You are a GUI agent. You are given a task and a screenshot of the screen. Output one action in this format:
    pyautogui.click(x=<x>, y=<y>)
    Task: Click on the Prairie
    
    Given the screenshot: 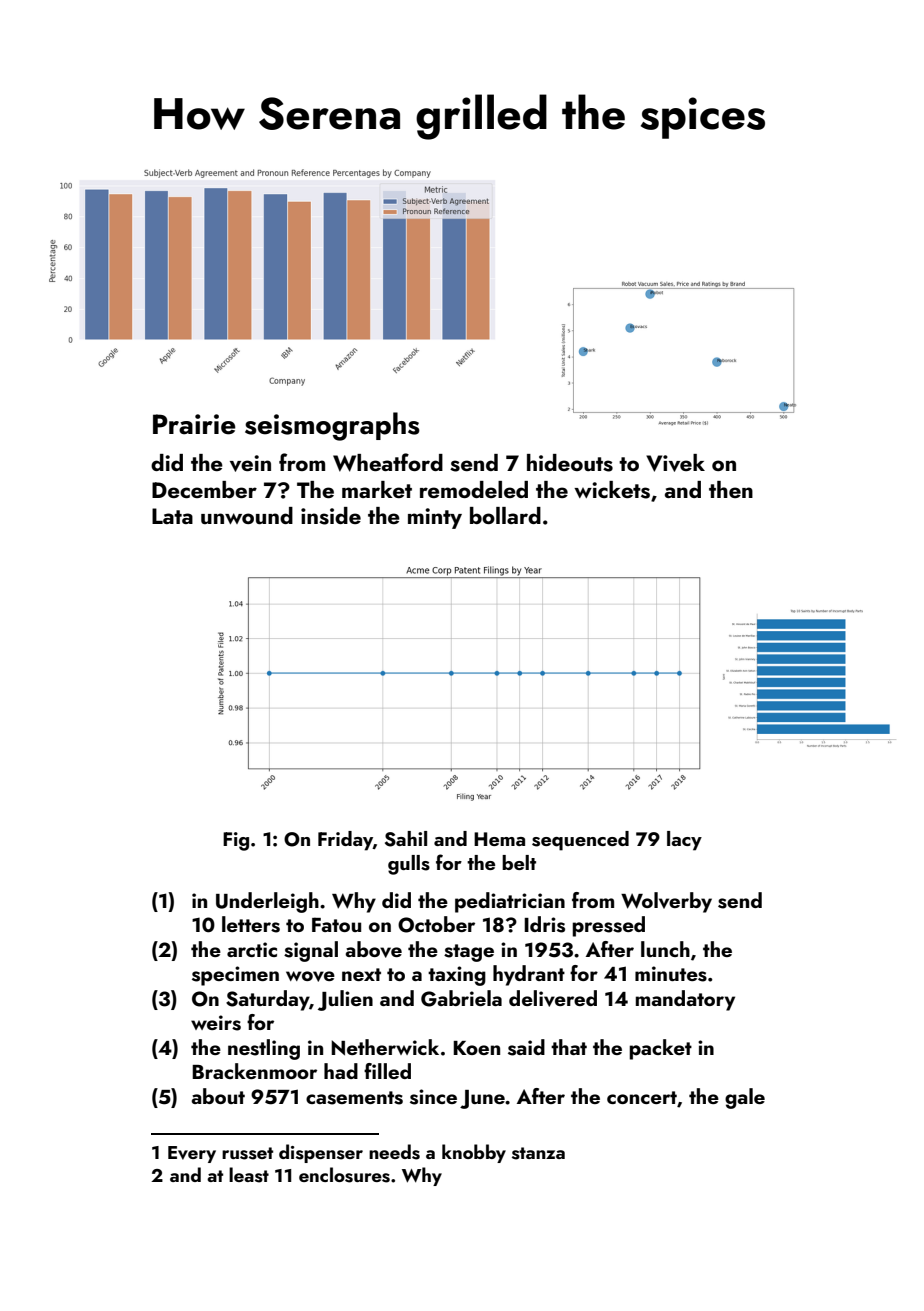 What is the action you would take?
    pyautogui.click(x=194, y=424)
